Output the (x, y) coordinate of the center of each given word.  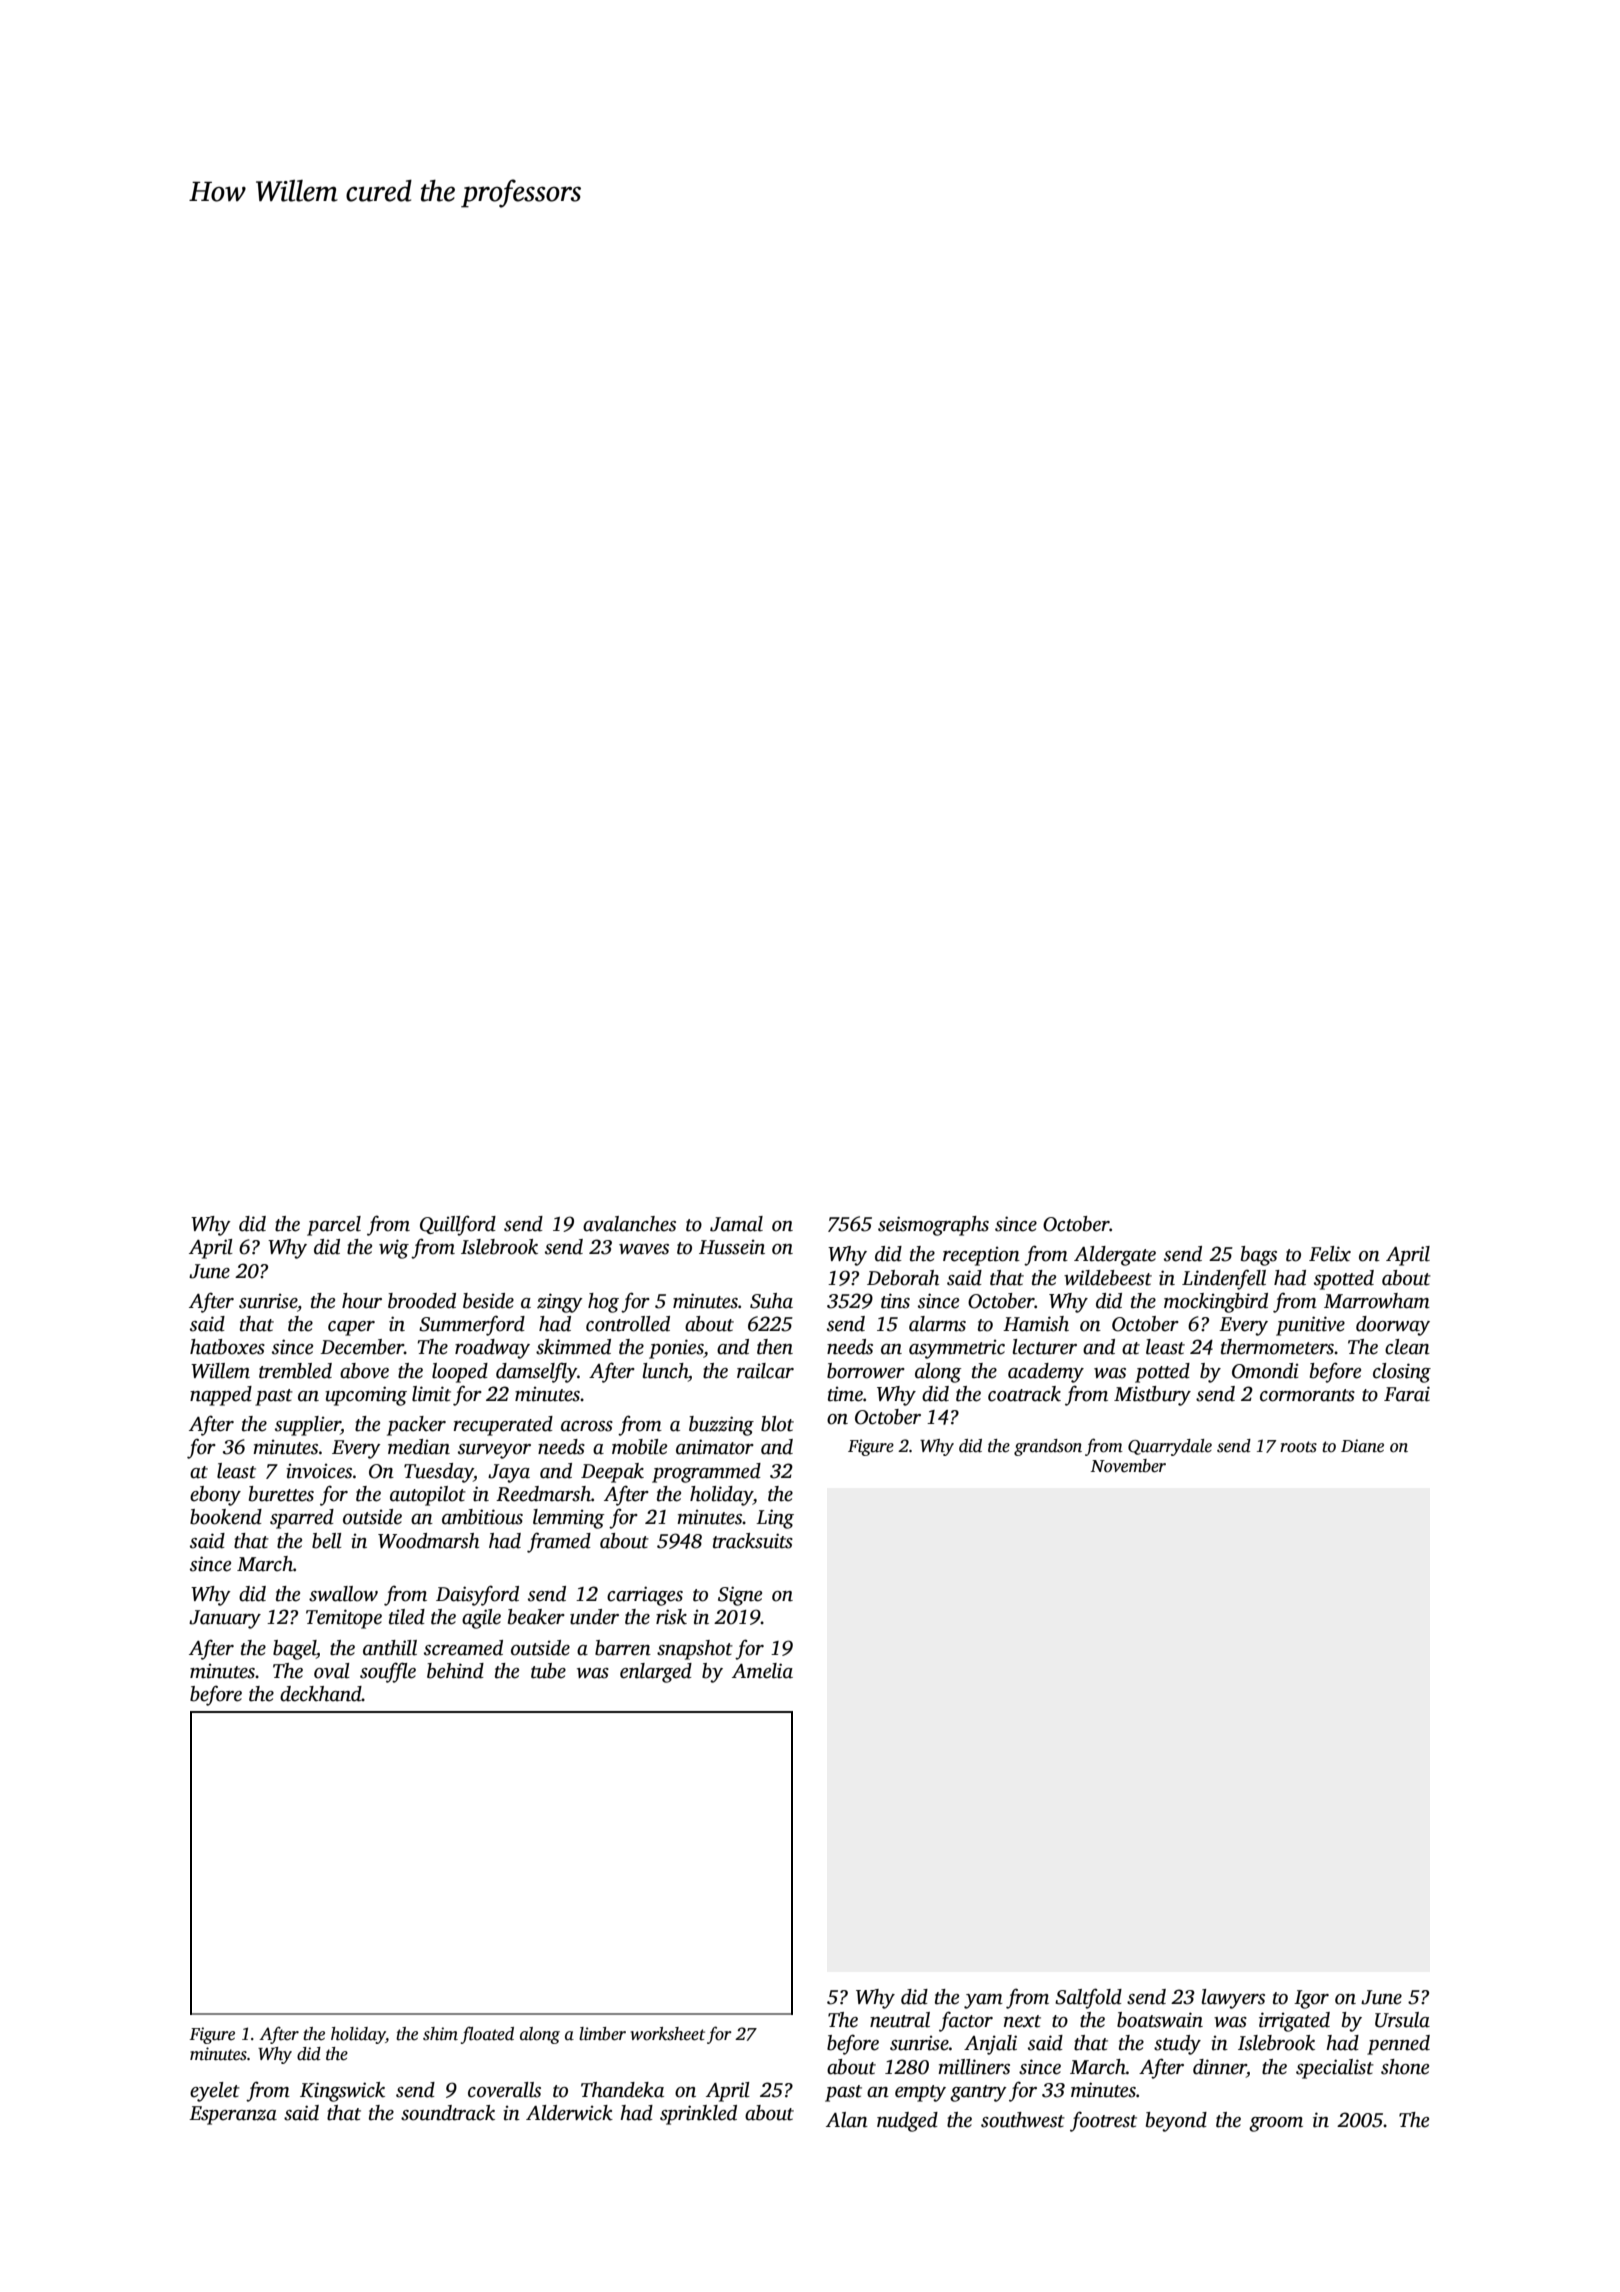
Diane (1362, 1446)
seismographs (933, 1226)
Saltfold (1088, 1998)
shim (440, 2034)
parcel (334, 1226)
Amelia (762, 1671)
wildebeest (1108, 1278)
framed (559, 1542)
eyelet (215, 2092)
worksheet (668, 2034)
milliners (974, 2067)
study (1177, 2045)
